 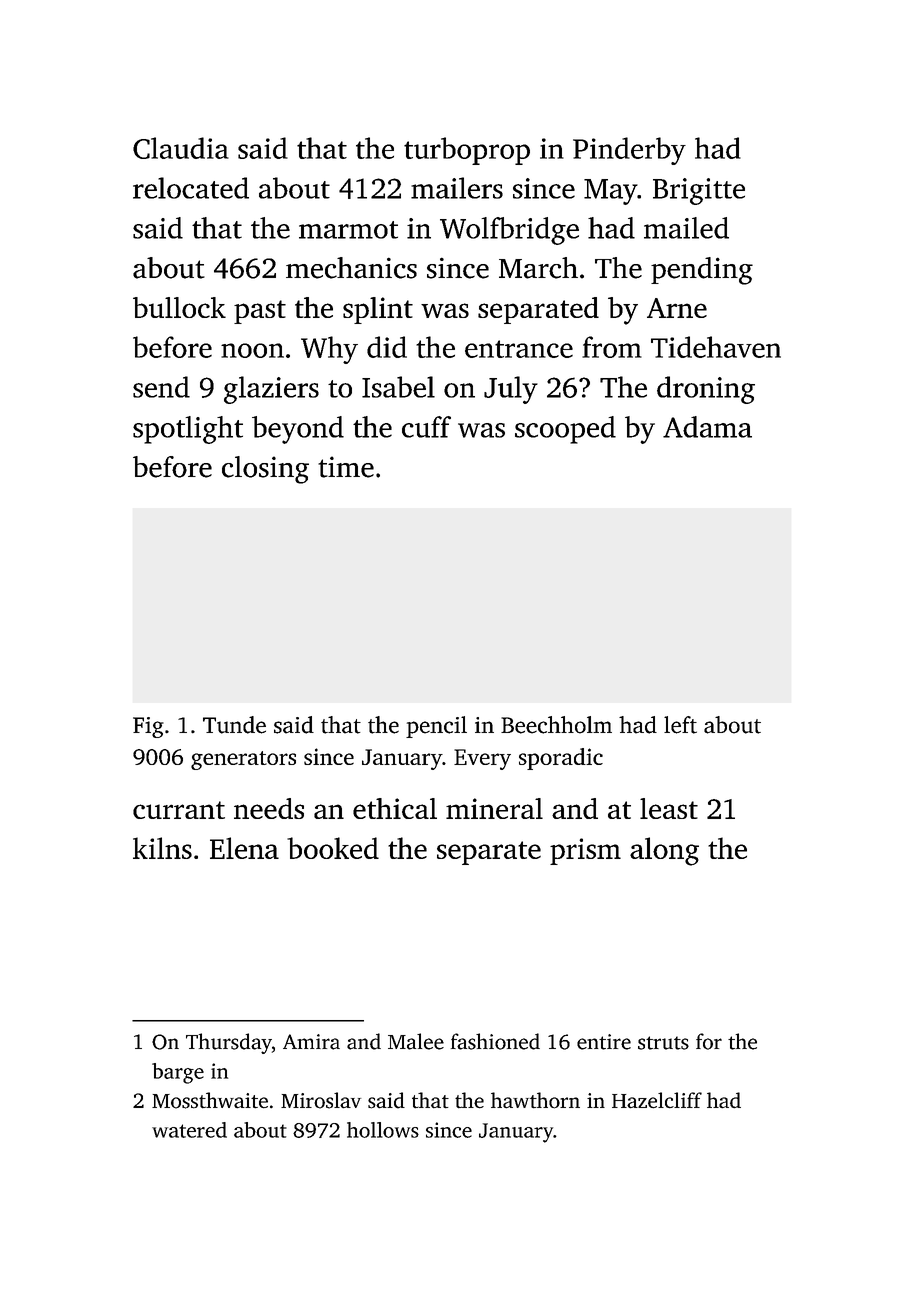 I want to click on along, so click(x=664, y=851).
